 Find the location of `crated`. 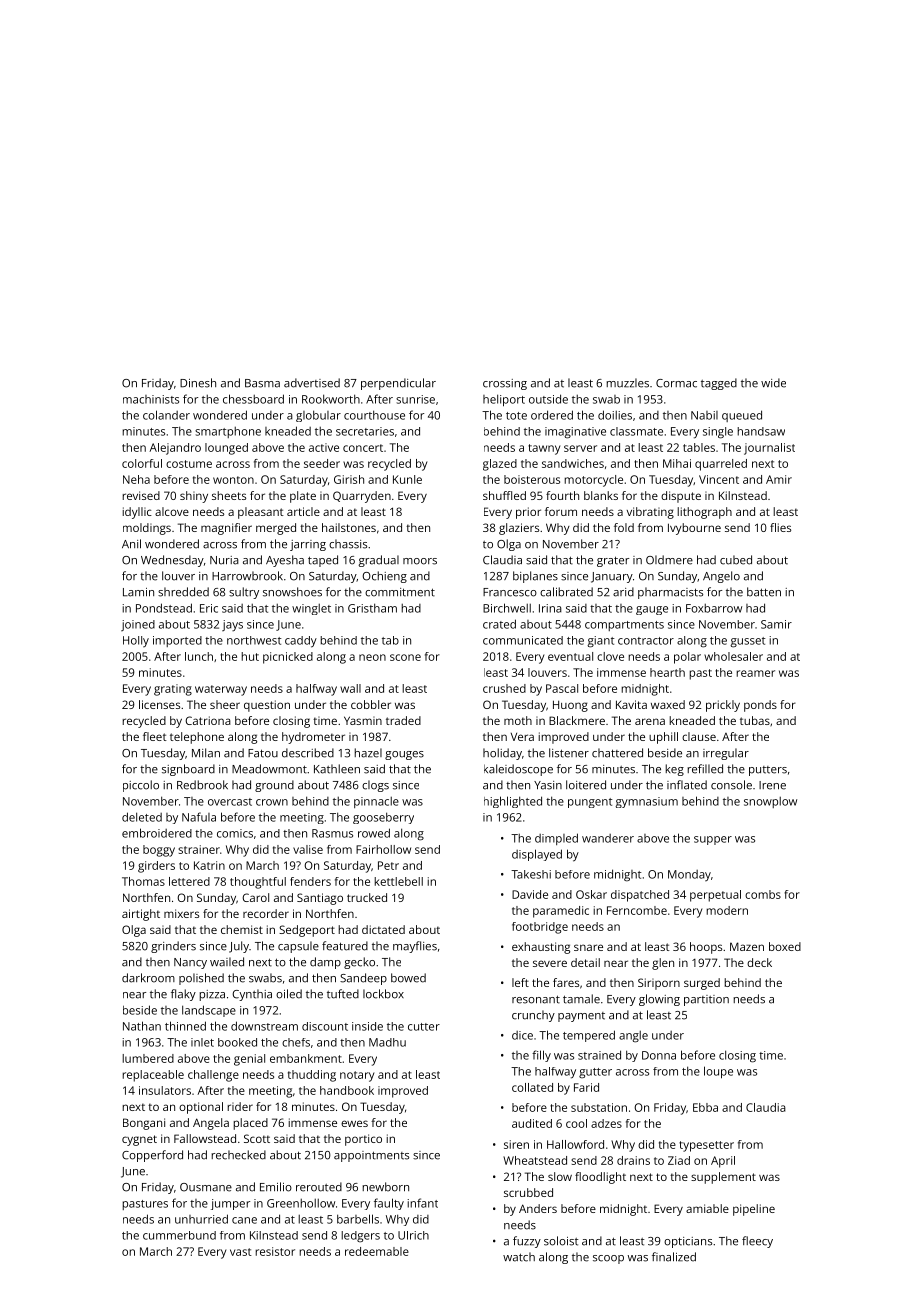

crated is located at coordinates (499, 624).
